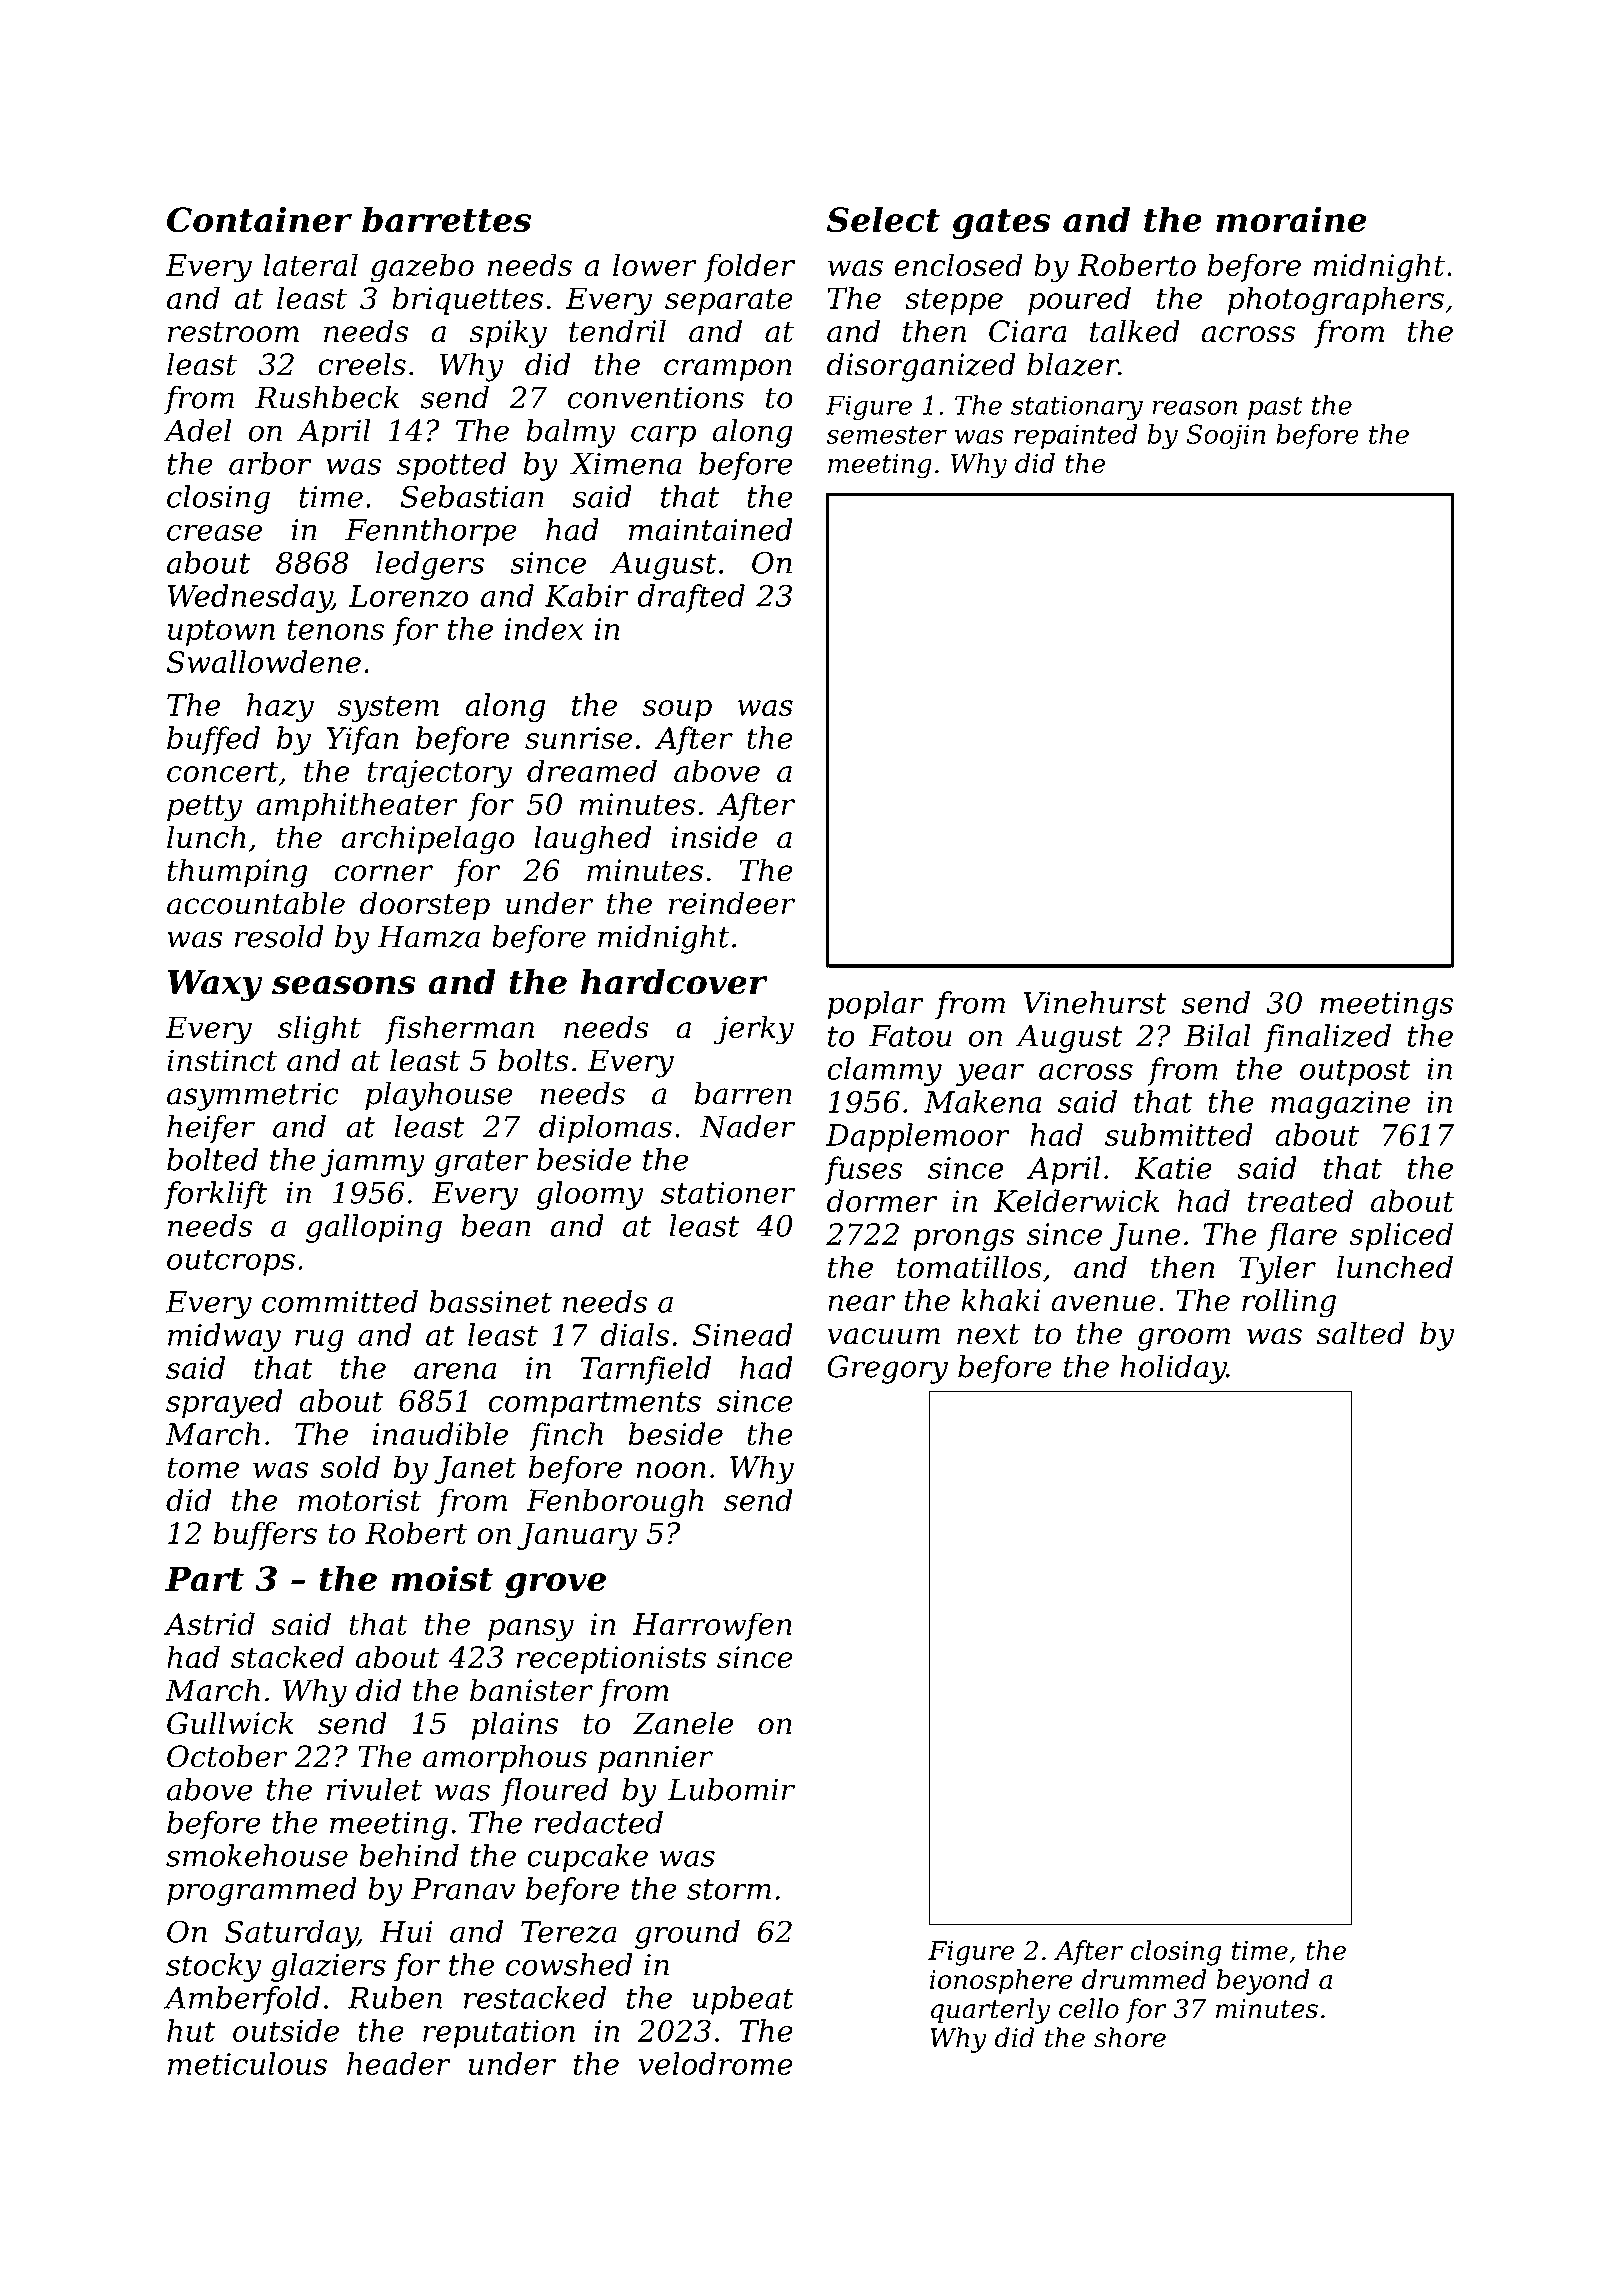 The image size is (1620, 2292). I want to click on beyond, so click(1263, 1982).
